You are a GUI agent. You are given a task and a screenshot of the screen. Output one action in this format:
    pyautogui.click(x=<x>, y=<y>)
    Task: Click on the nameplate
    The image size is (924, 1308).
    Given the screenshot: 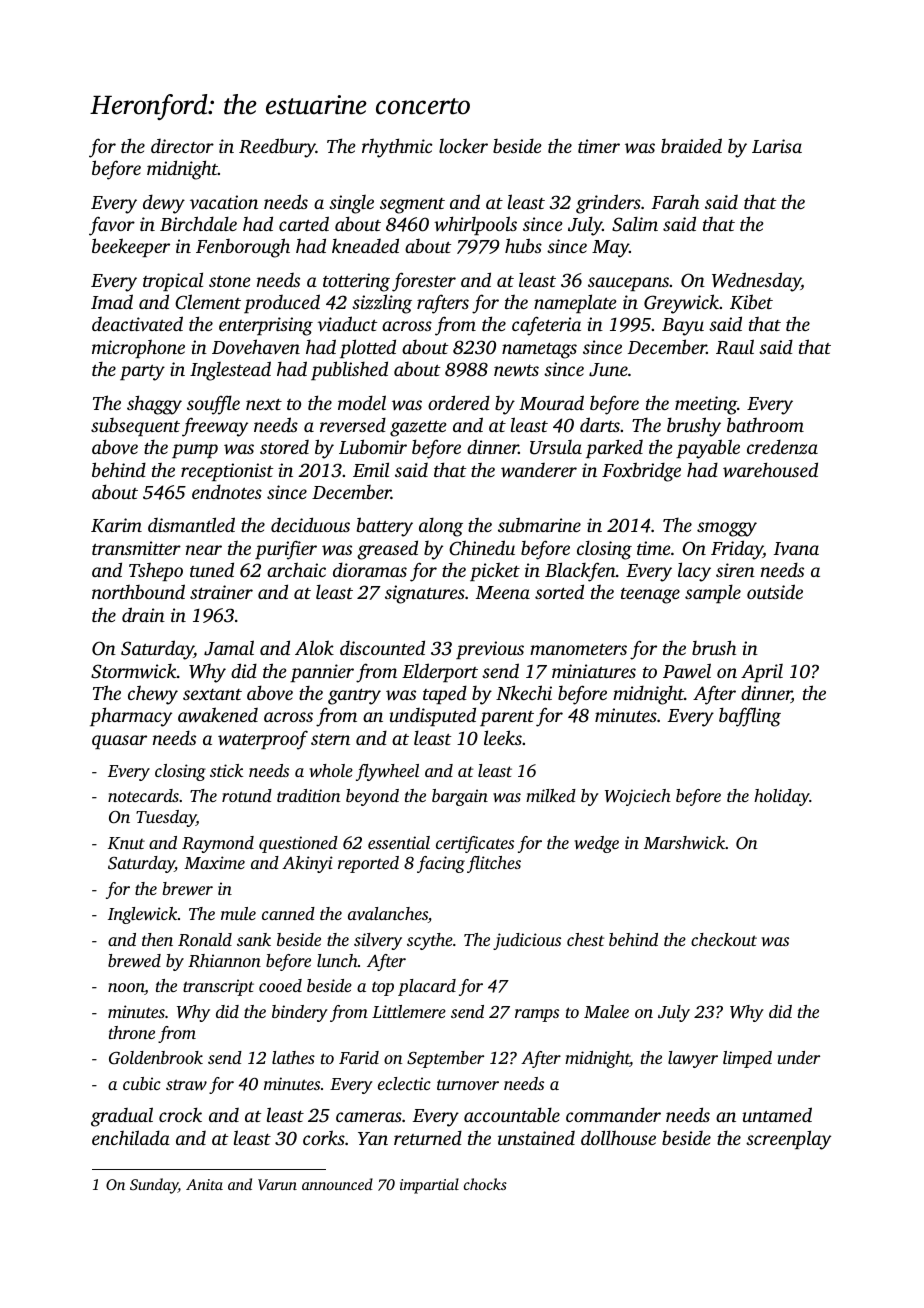 What is the action you would take?
    pyautogui.click(x=575, y=303)
